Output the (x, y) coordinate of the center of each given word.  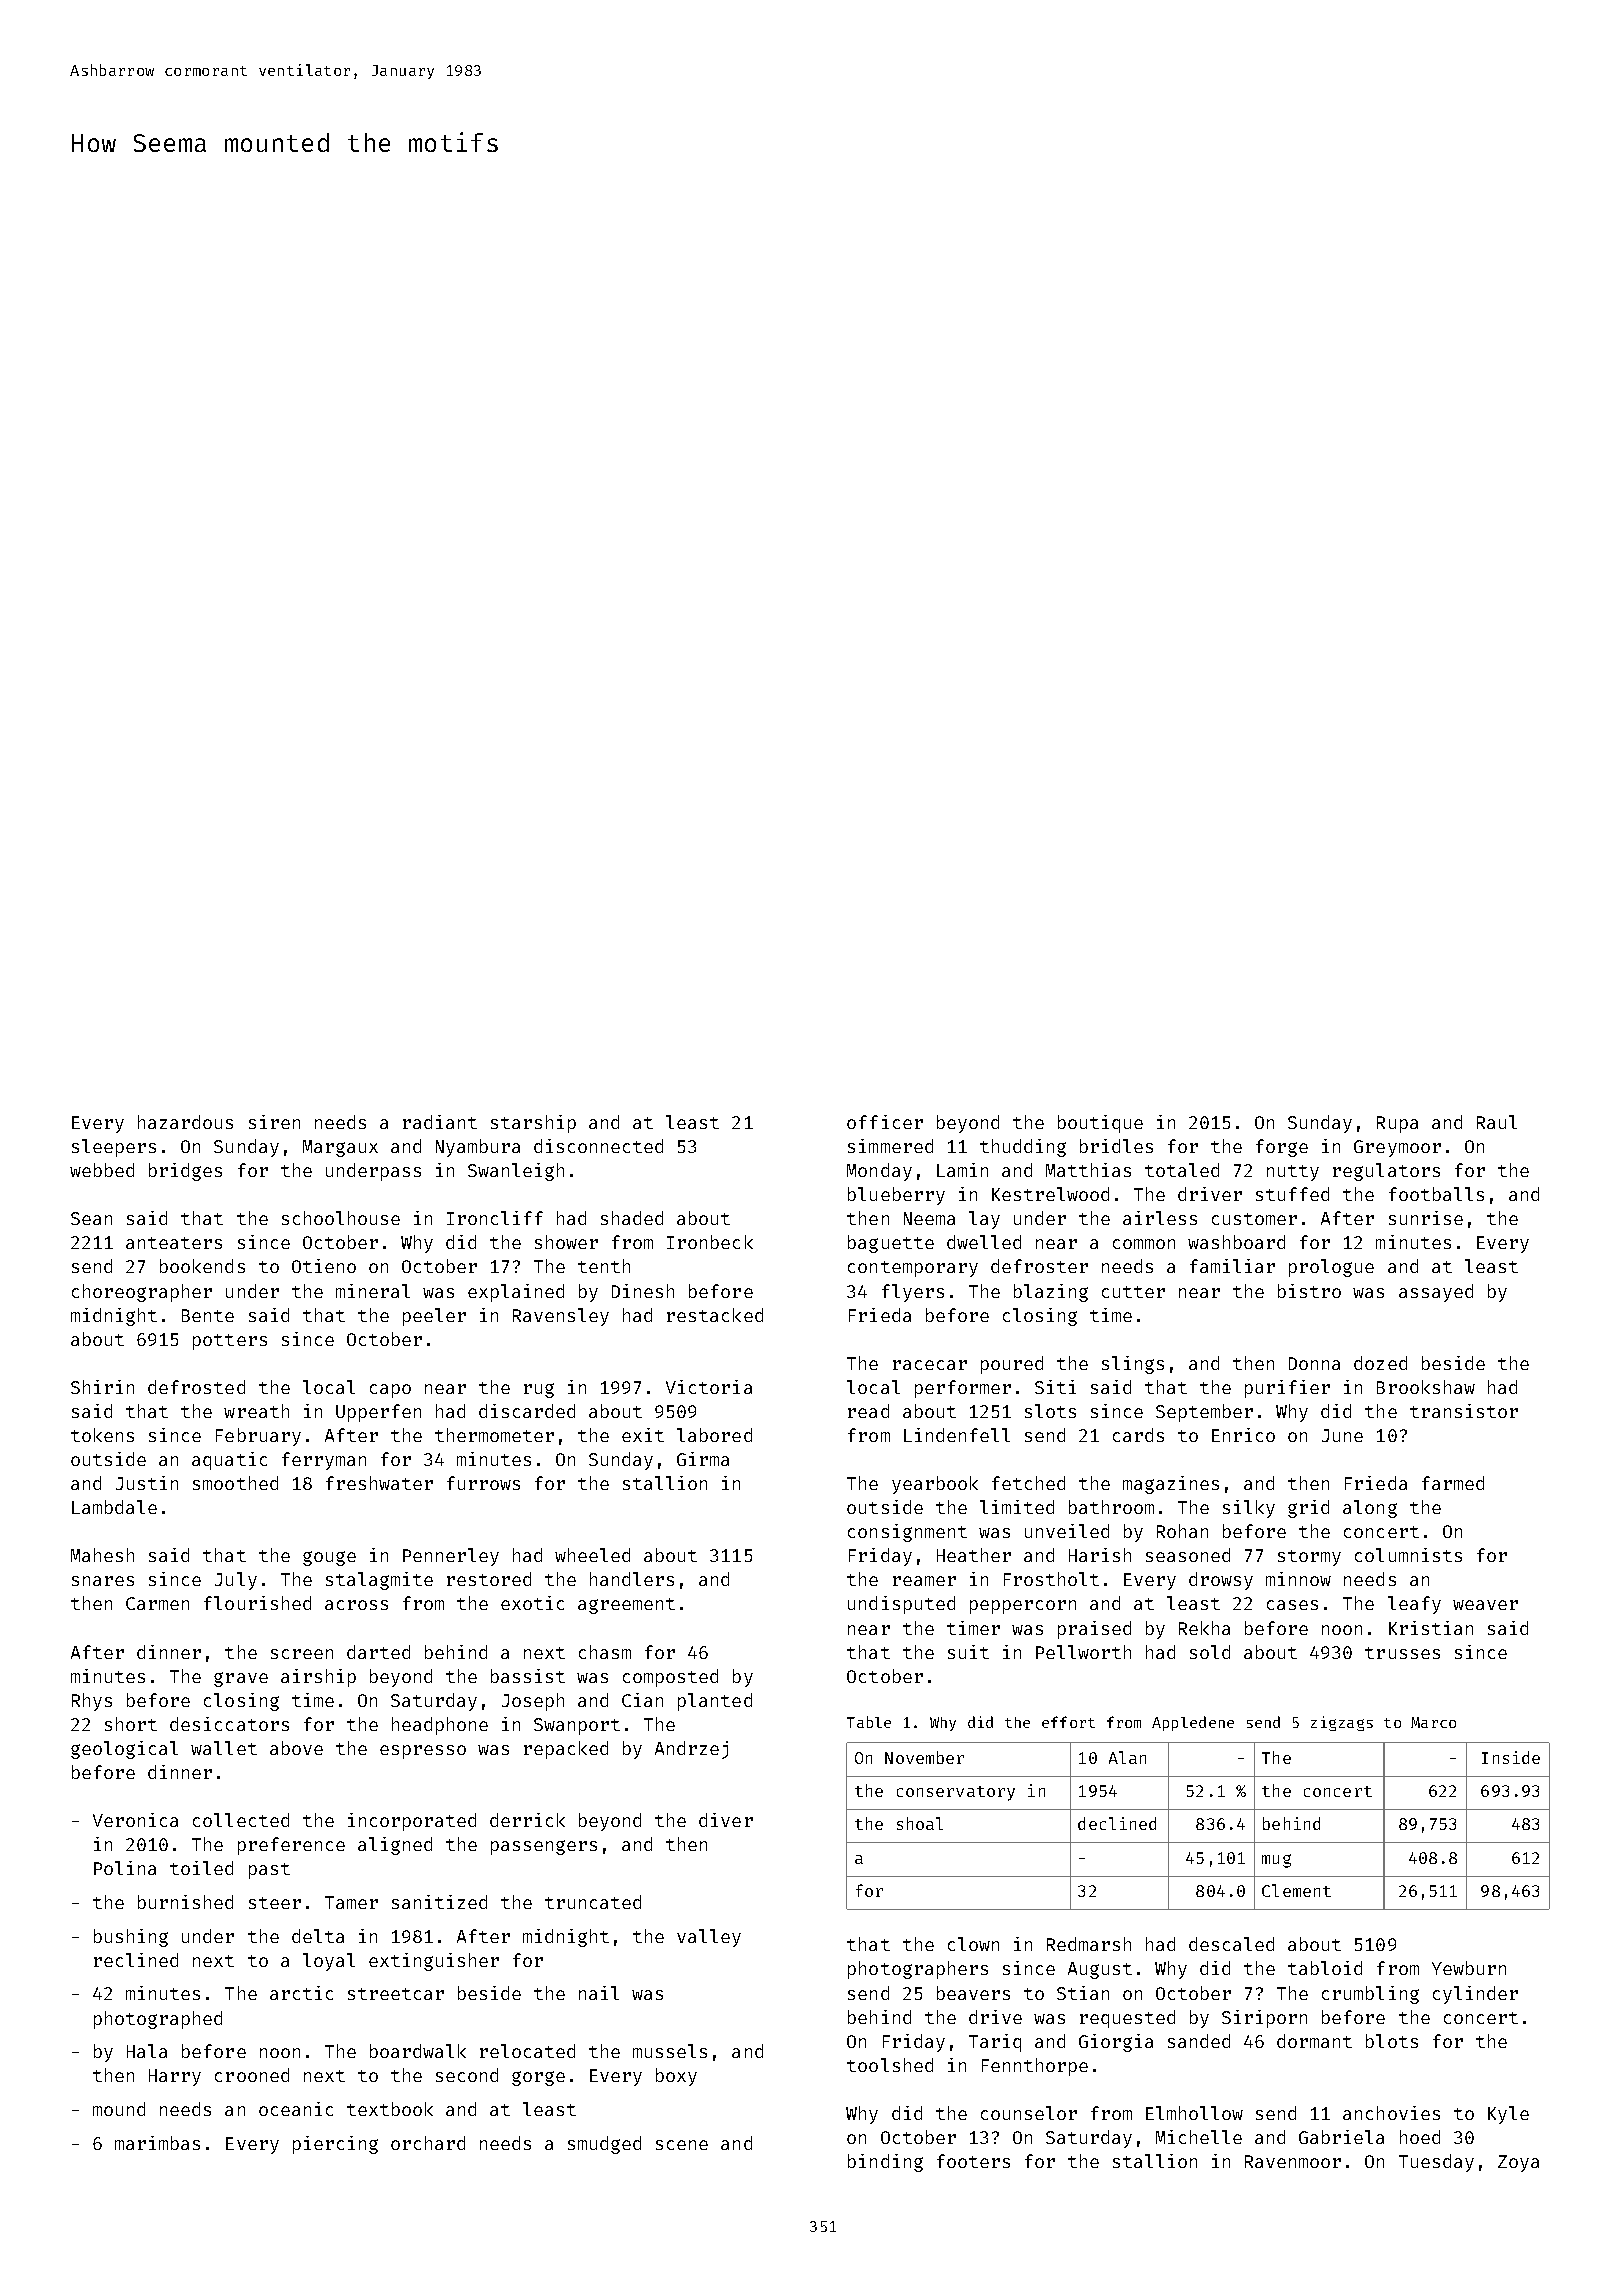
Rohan (1182, 1531)
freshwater (379, 1483)
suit (968, 1652)
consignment (907, 1533)
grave (241, 1679)
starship (533, 1124)
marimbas (157, 2143)
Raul (1497, 1122)
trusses (1402, 1653)
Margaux (340, 1148)
